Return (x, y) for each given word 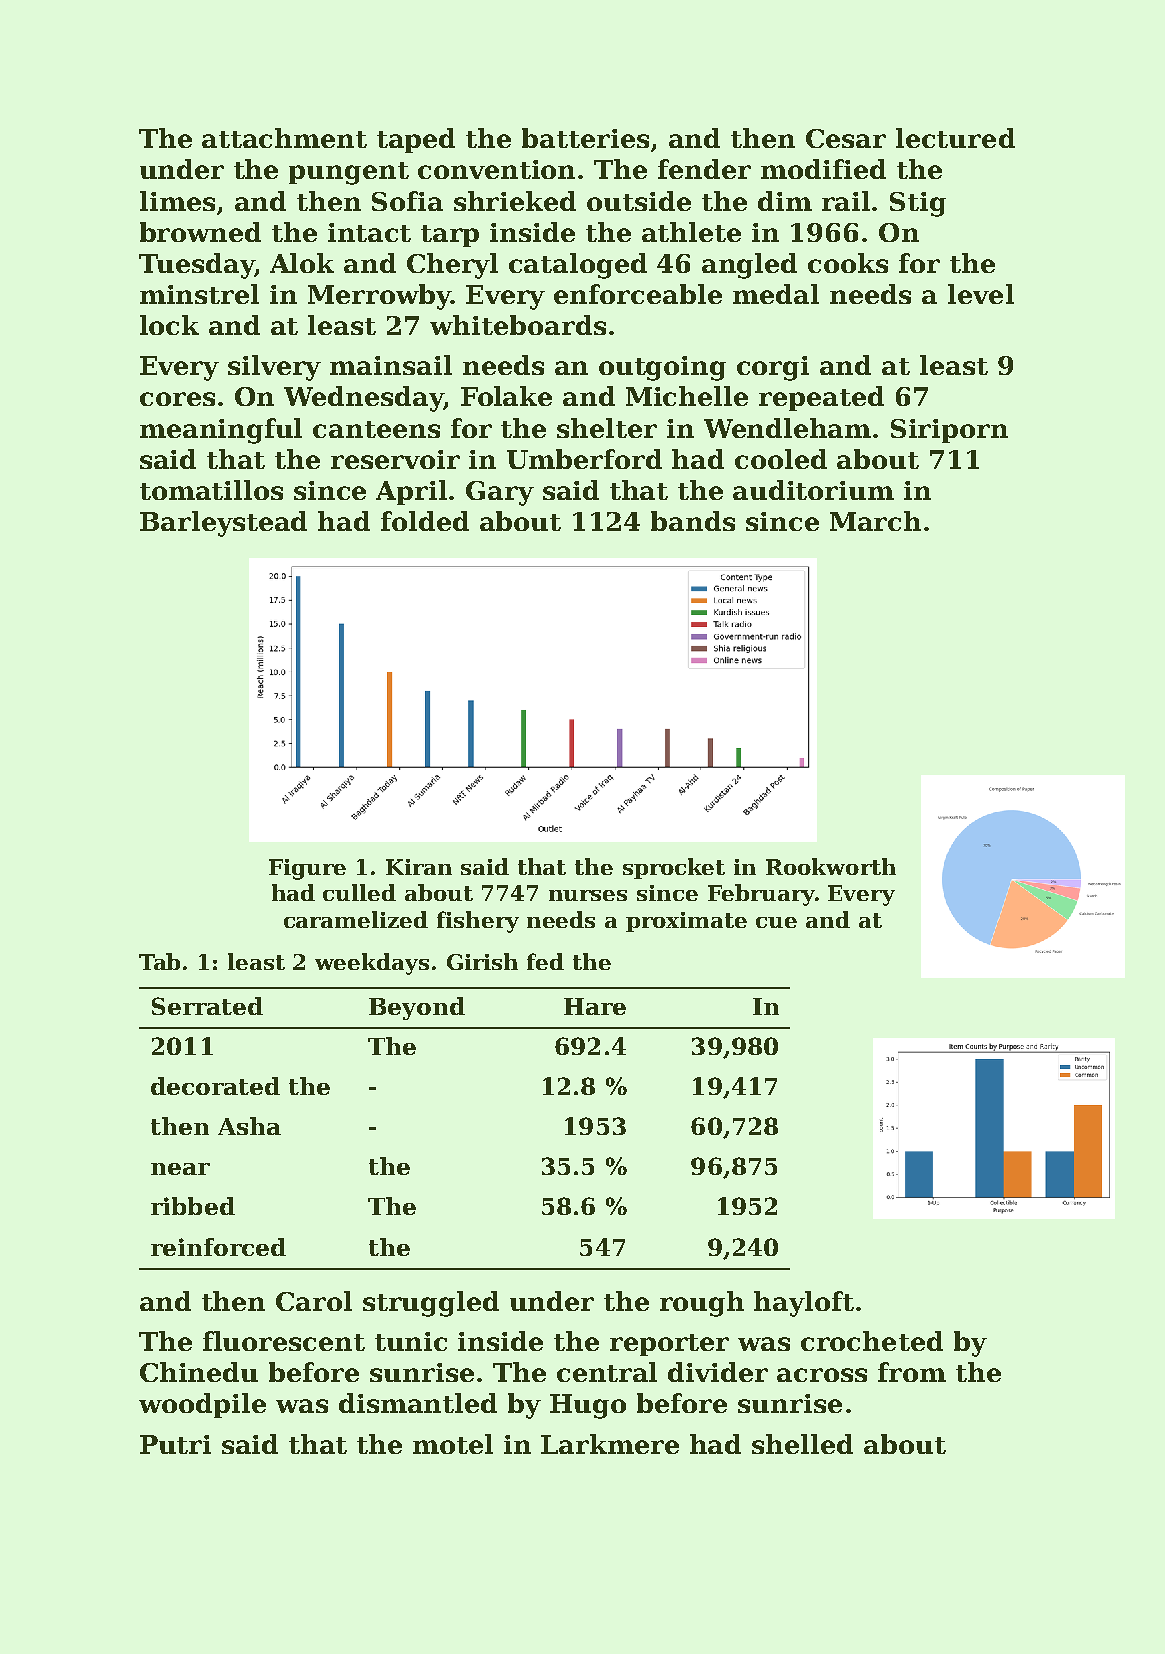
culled (359, 892)
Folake (506, 396)
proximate (686, 922)
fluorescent (284, 1341)
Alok (302, 263)
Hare (595, 1006)
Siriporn (949, 431)
